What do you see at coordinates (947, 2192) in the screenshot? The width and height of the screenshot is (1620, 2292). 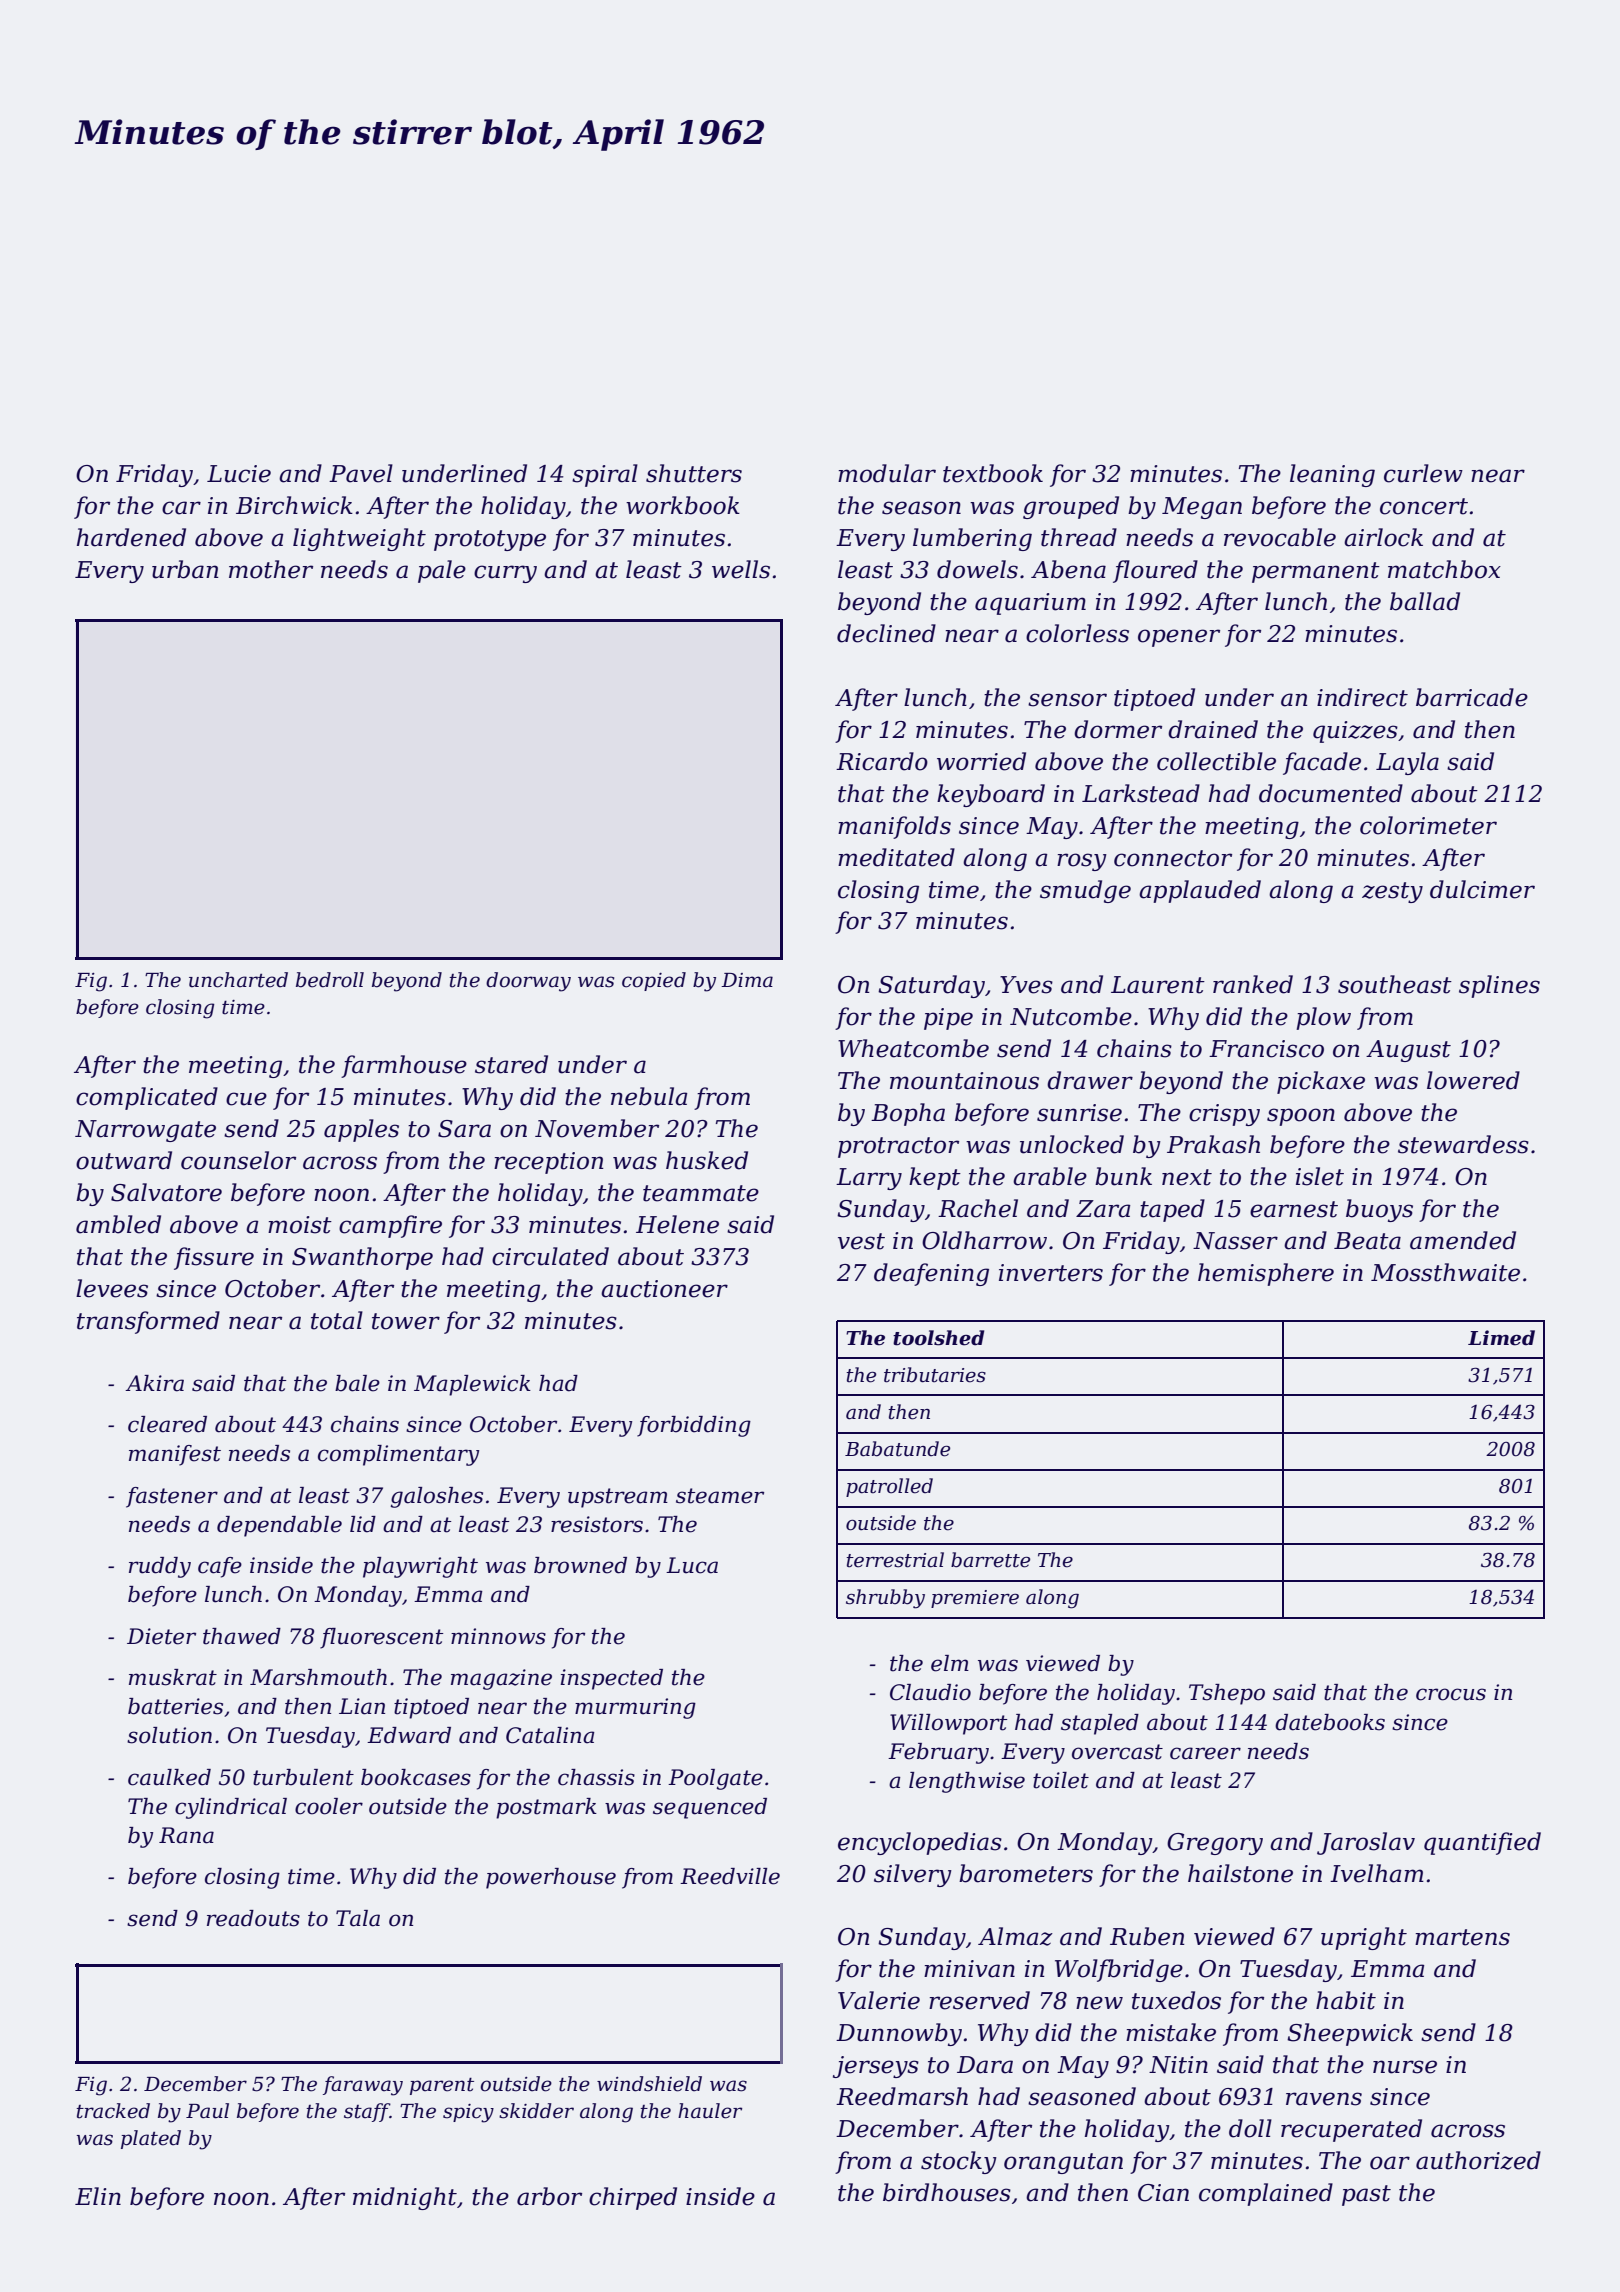 I see `birdhouses` at bounding box center [947, 2192].
